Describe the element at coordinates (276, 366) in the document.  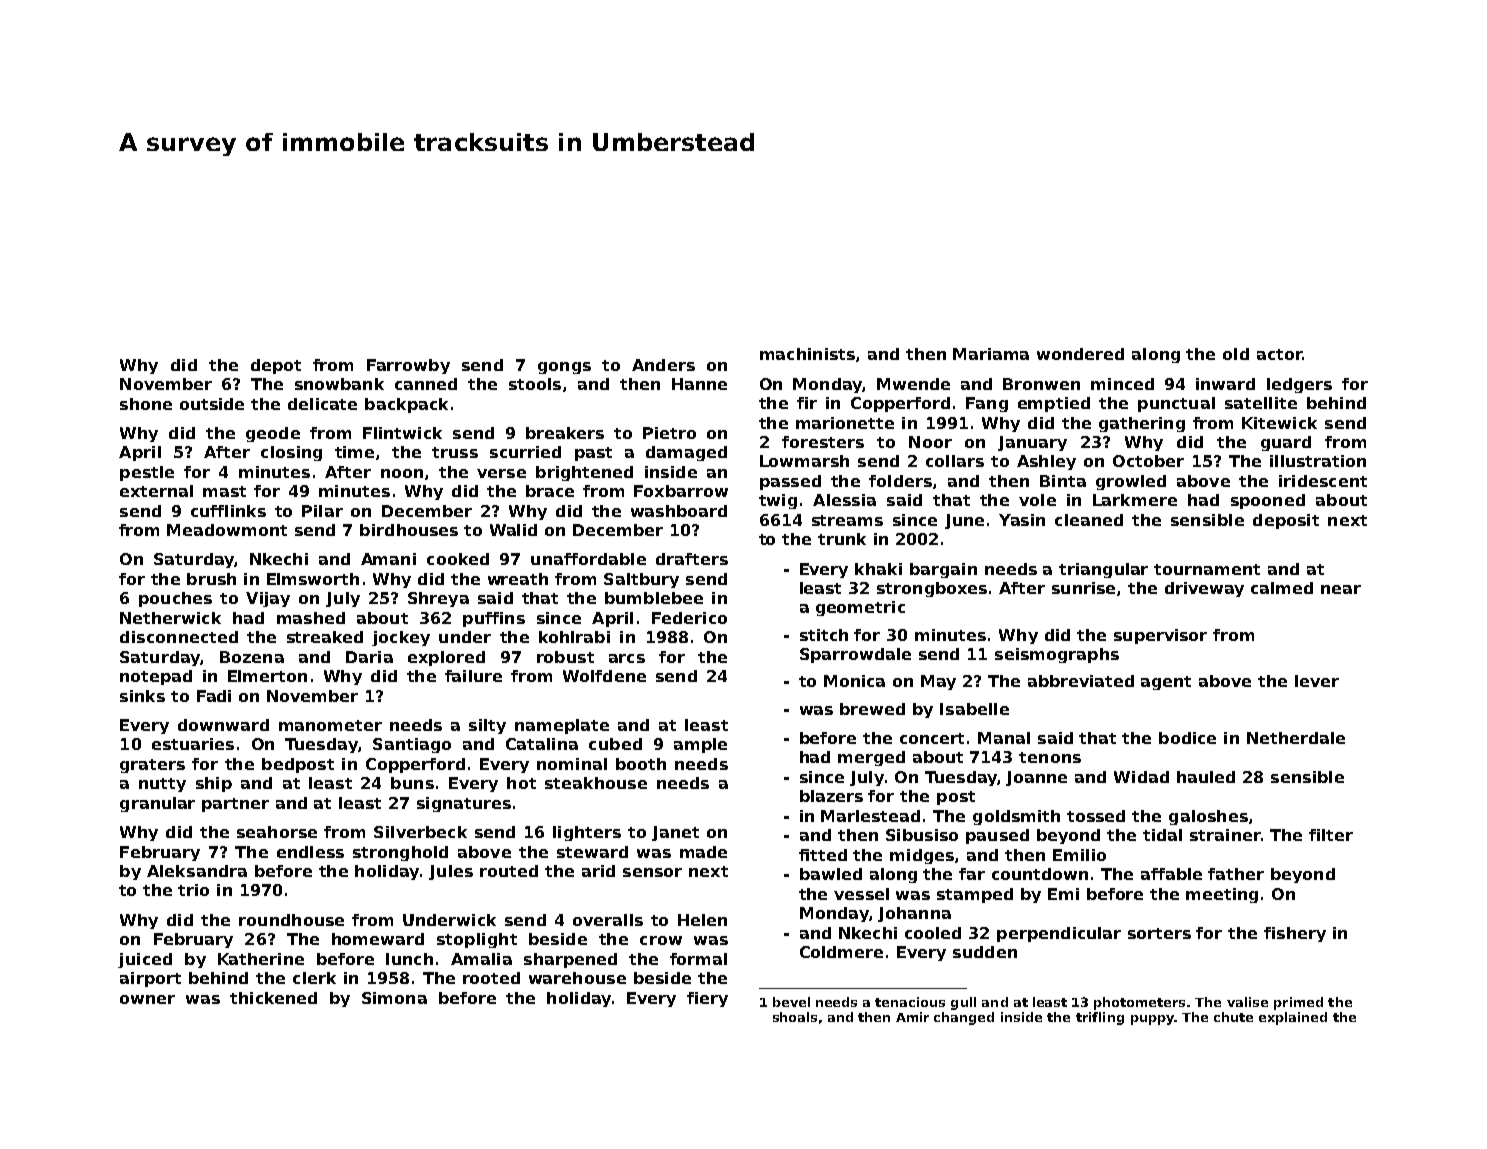
I see `depot` at that location.
